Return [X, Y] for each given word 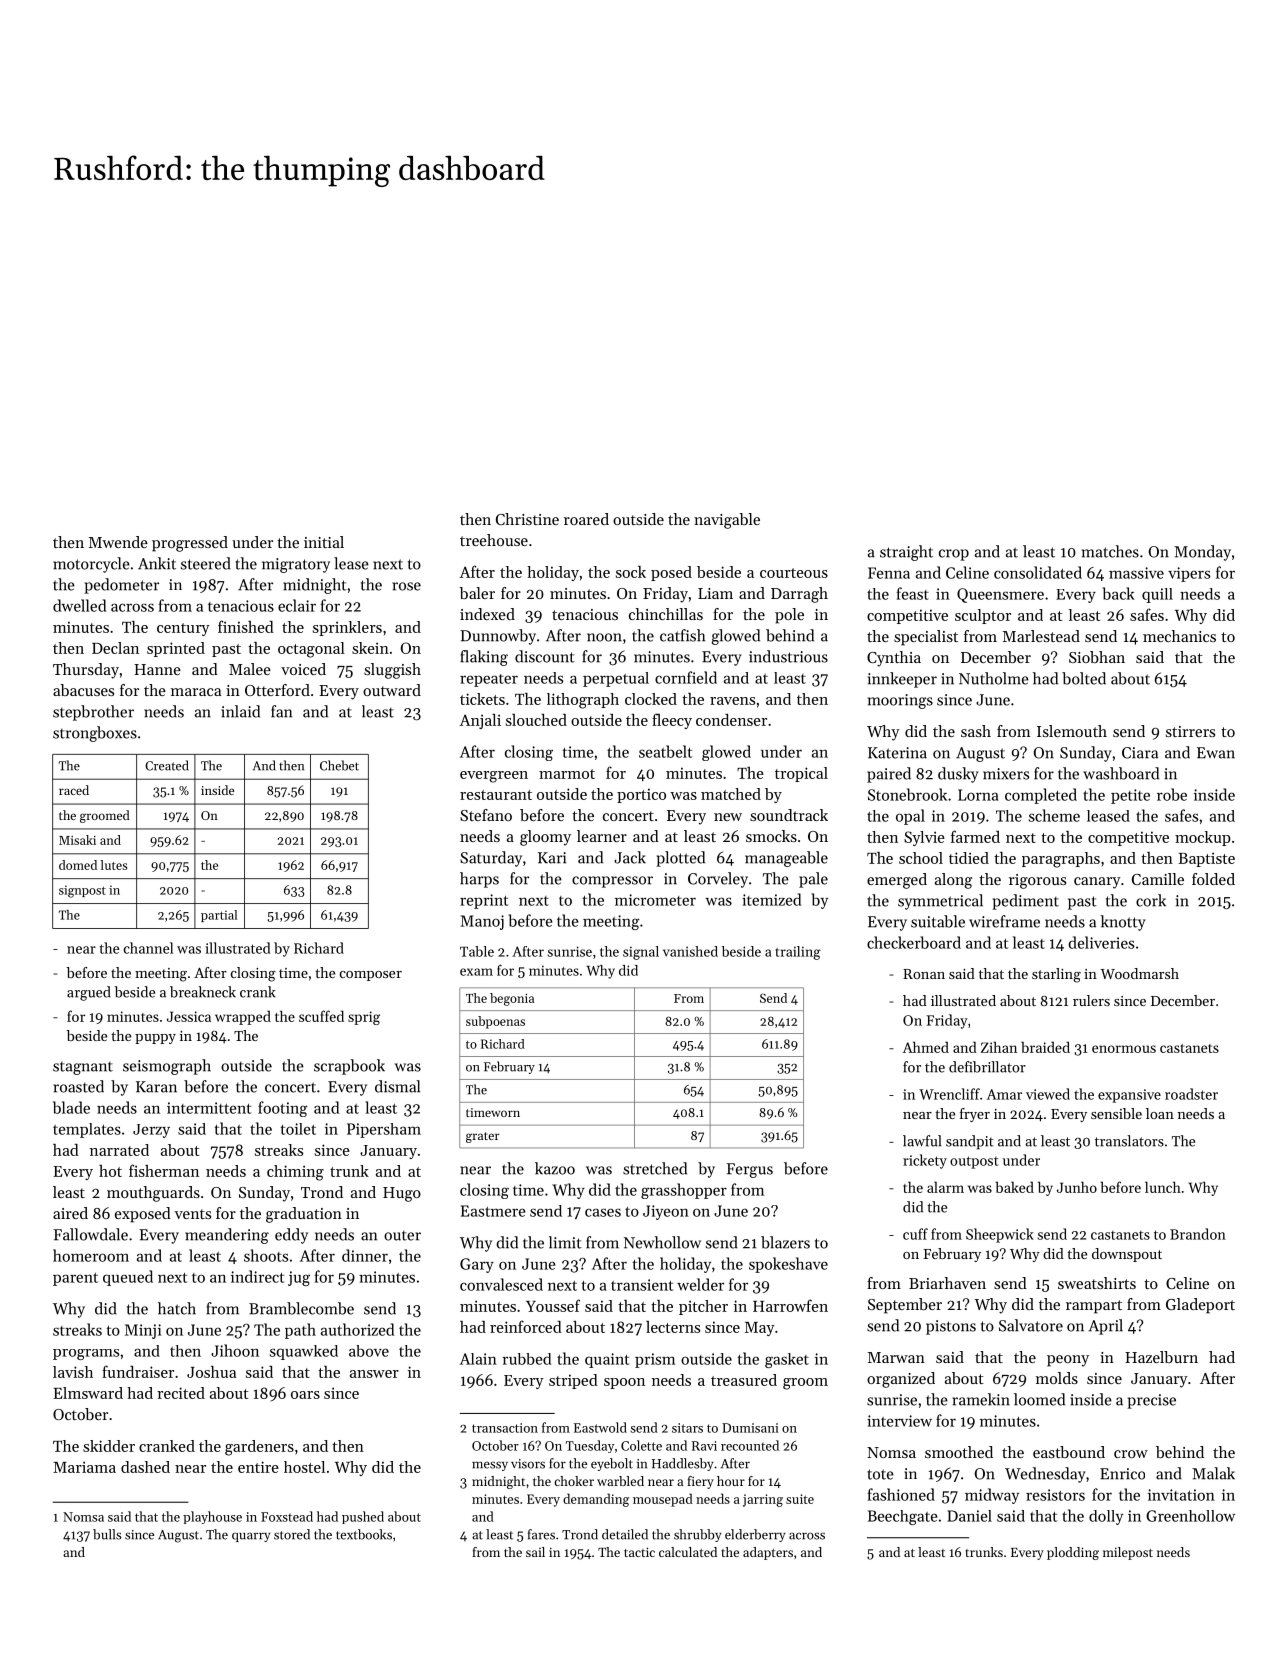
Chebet [339, 765]
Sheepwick [1000, 1235]
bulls [107, 1534]
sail [535, 1552]
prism [655, 1360]
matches [1110, 551]
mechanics [1179, 636]
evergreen [494, 777]
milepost [1128, 1553]
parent [75, 1279]
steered [206, 563]
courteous [794, 573]
